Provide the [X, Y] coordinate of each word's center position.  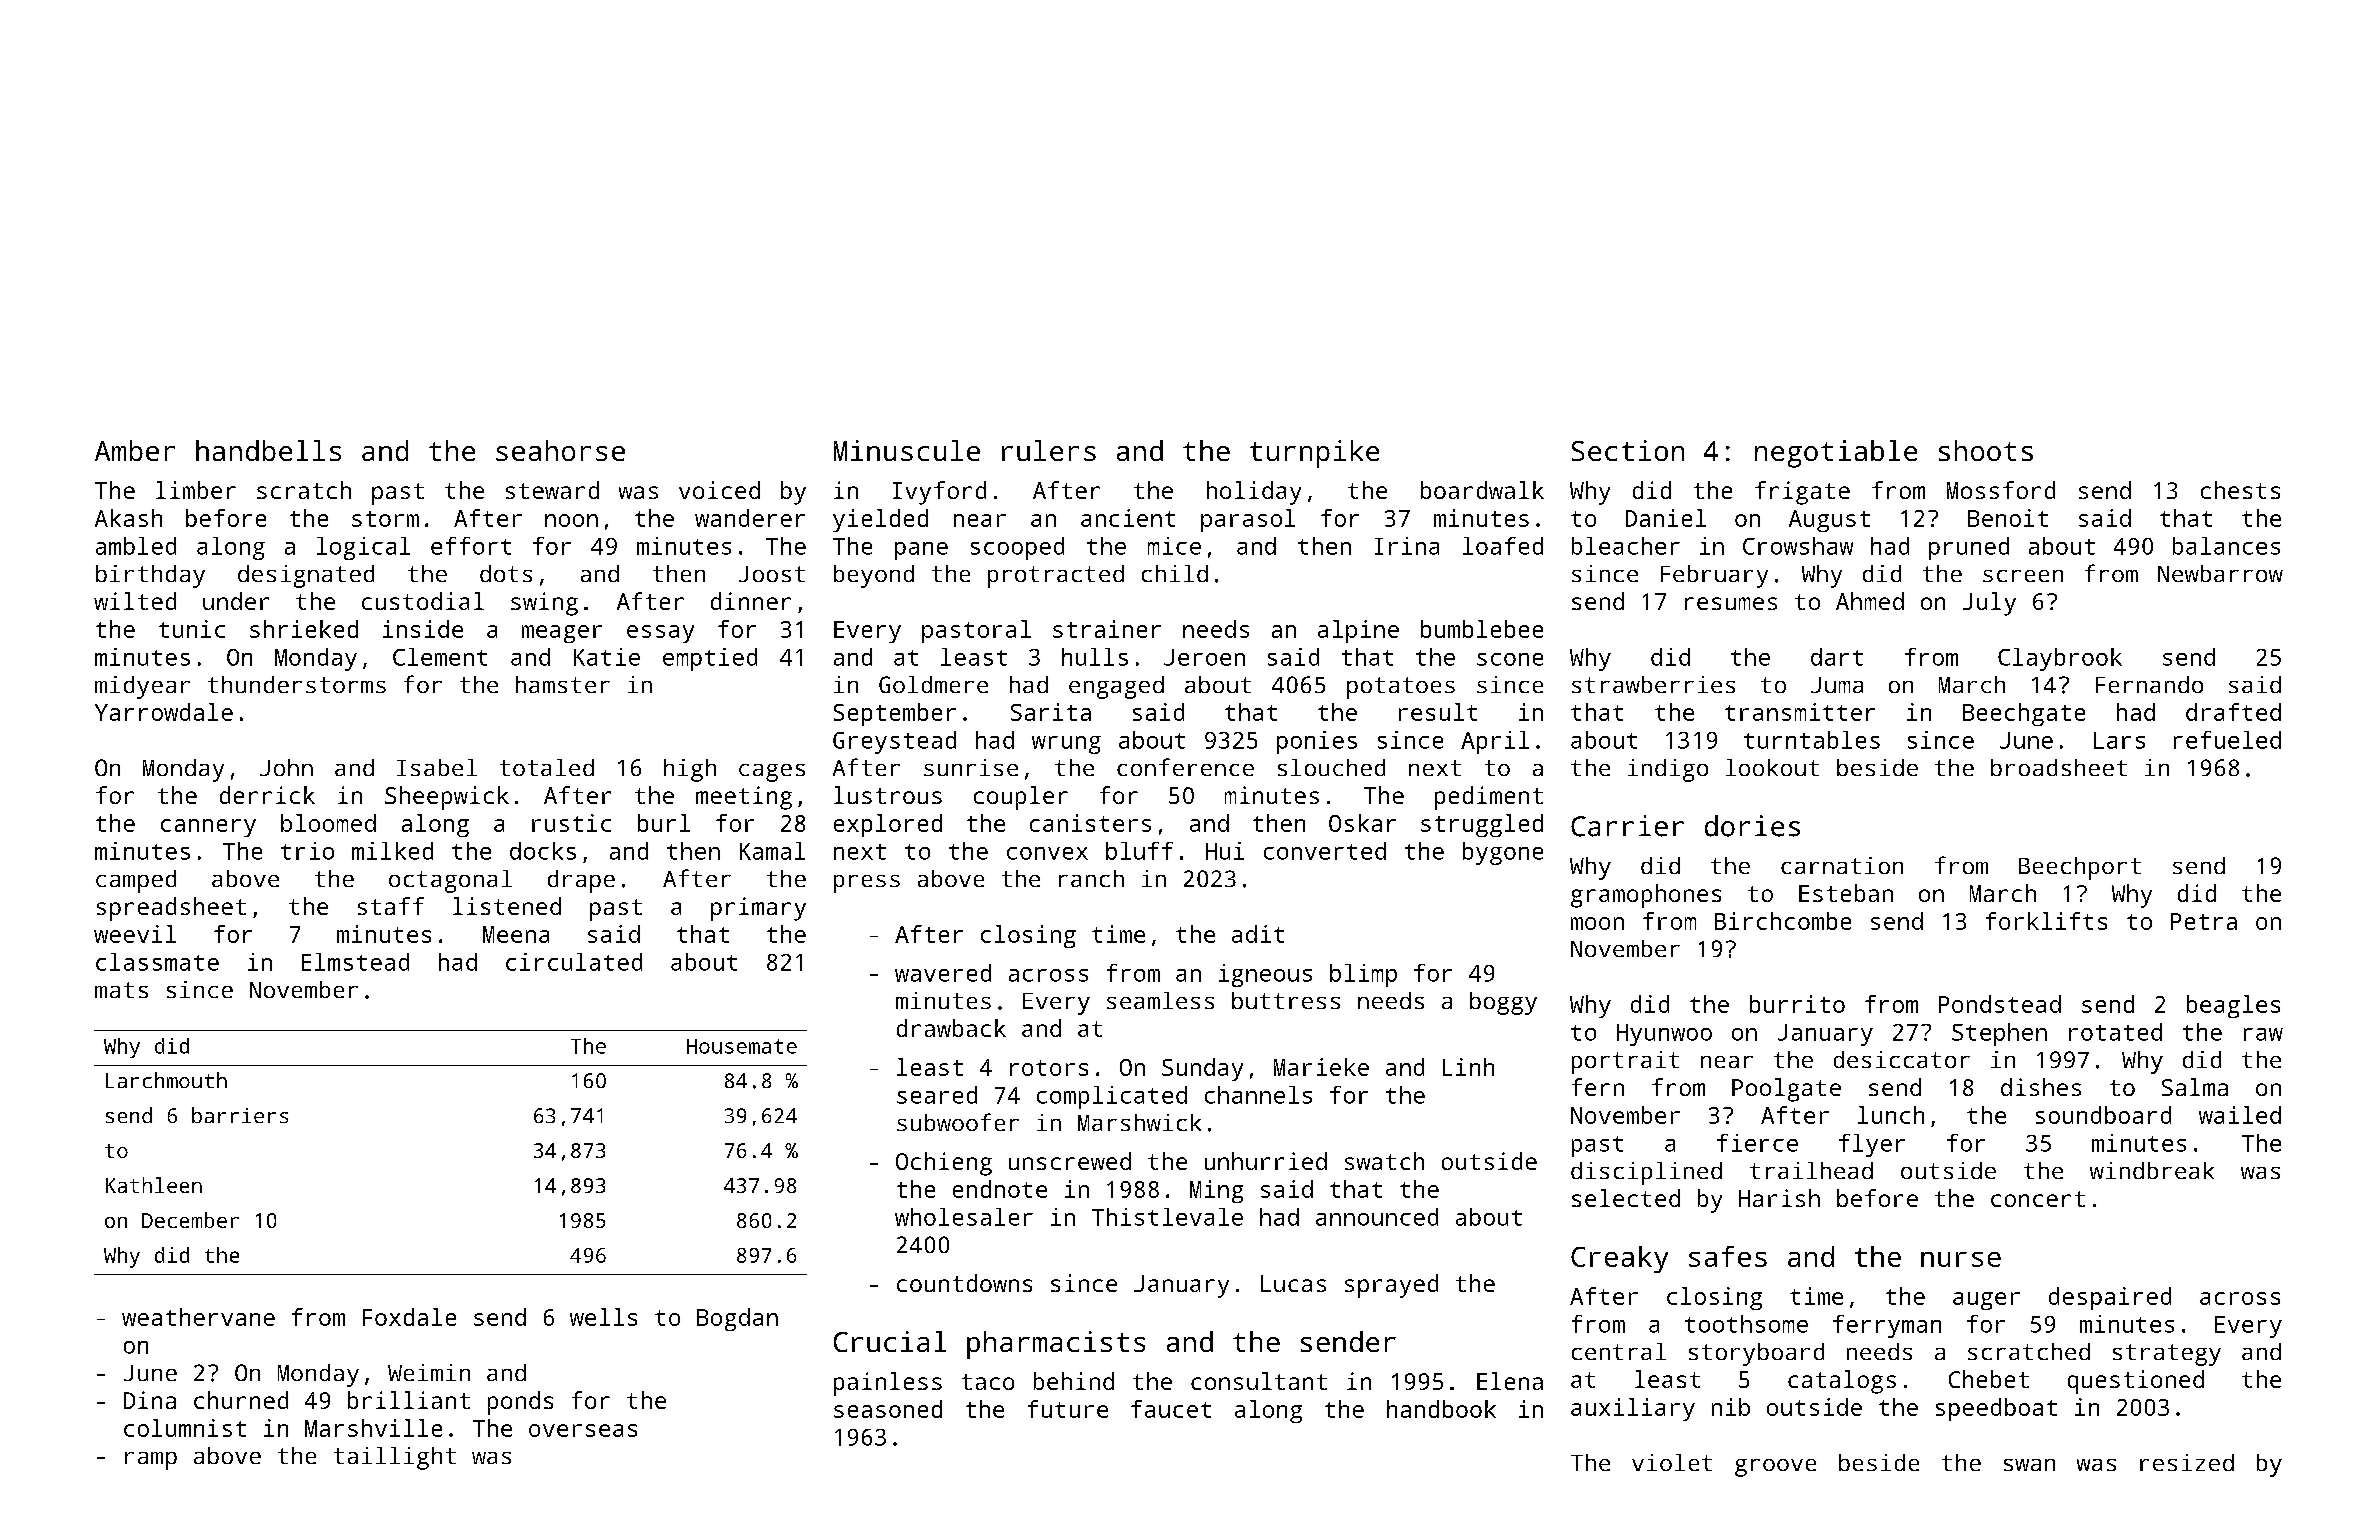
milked [392, 851]
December [190, 1220]
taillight [395, 1458]
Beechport [2080, 868]
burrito [1797, 1004]
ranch [1091, 878]
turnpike [1314, 454]
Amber [135, 450]
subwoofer [958, 1122]
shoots [1986, 450]
